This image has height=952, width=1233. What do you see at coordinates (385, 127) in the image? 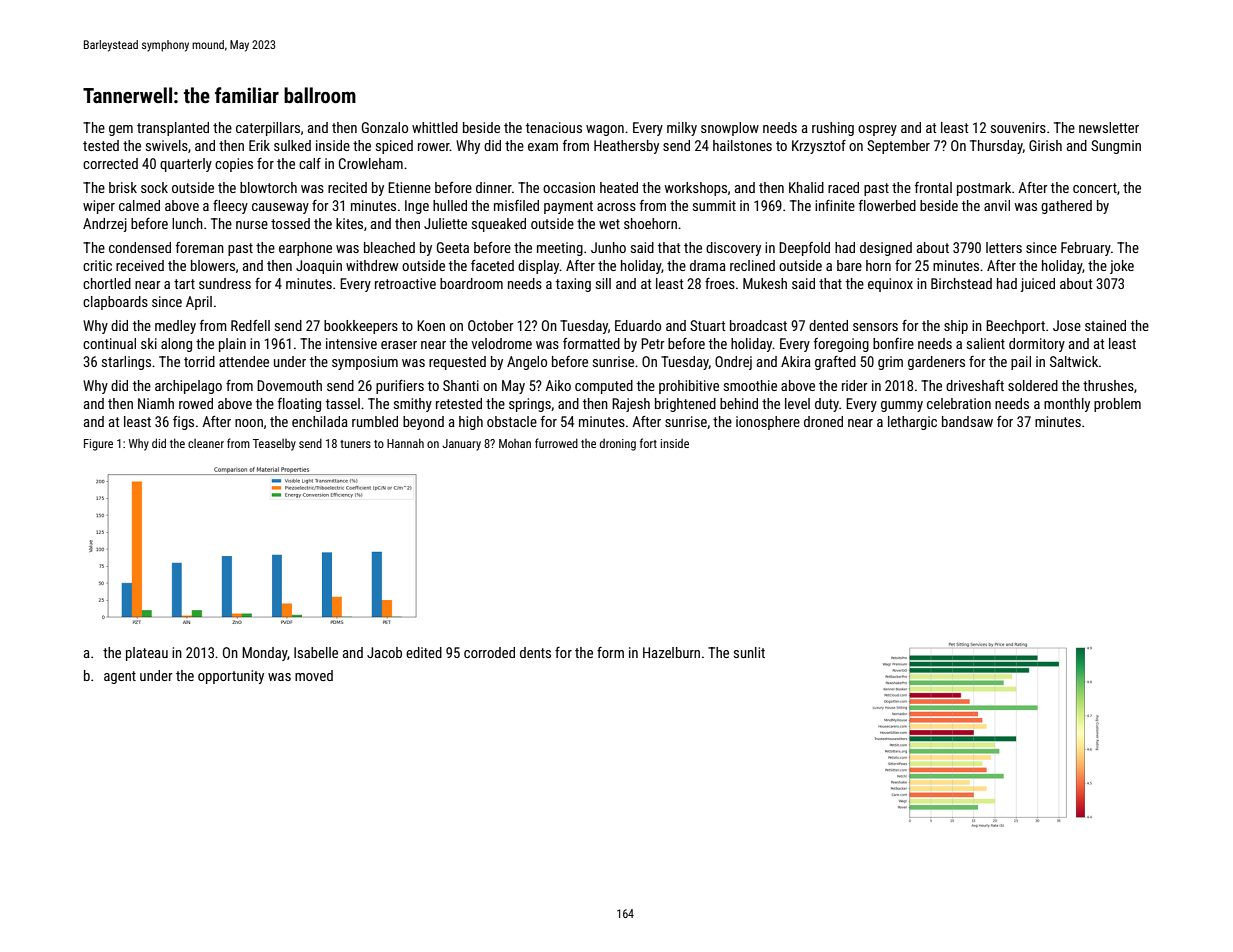
I see `Gonzalo` at bounding box center [385, 127].
